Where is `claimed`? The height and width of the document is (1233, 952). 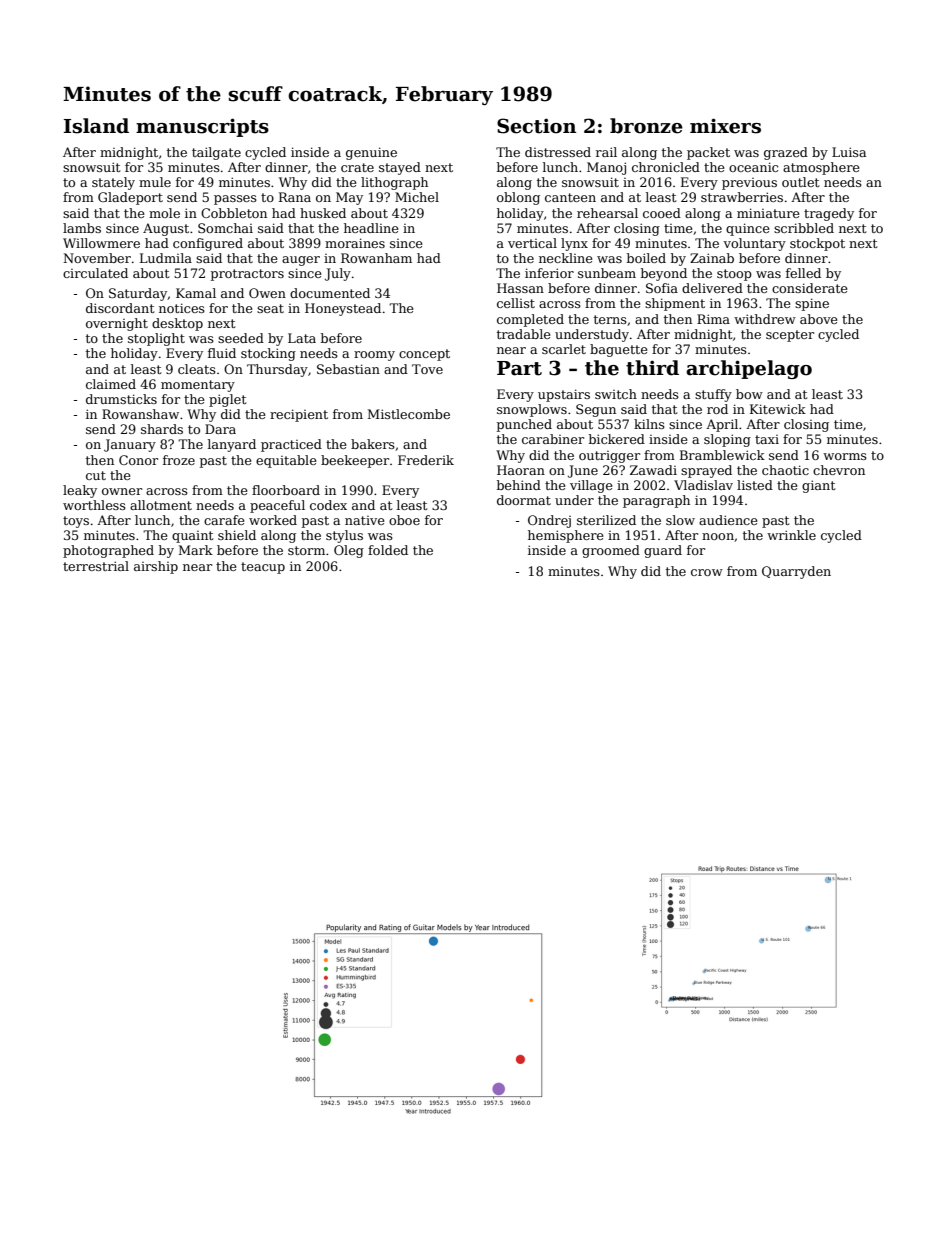
claimed is located at coordinates (111, 384).
